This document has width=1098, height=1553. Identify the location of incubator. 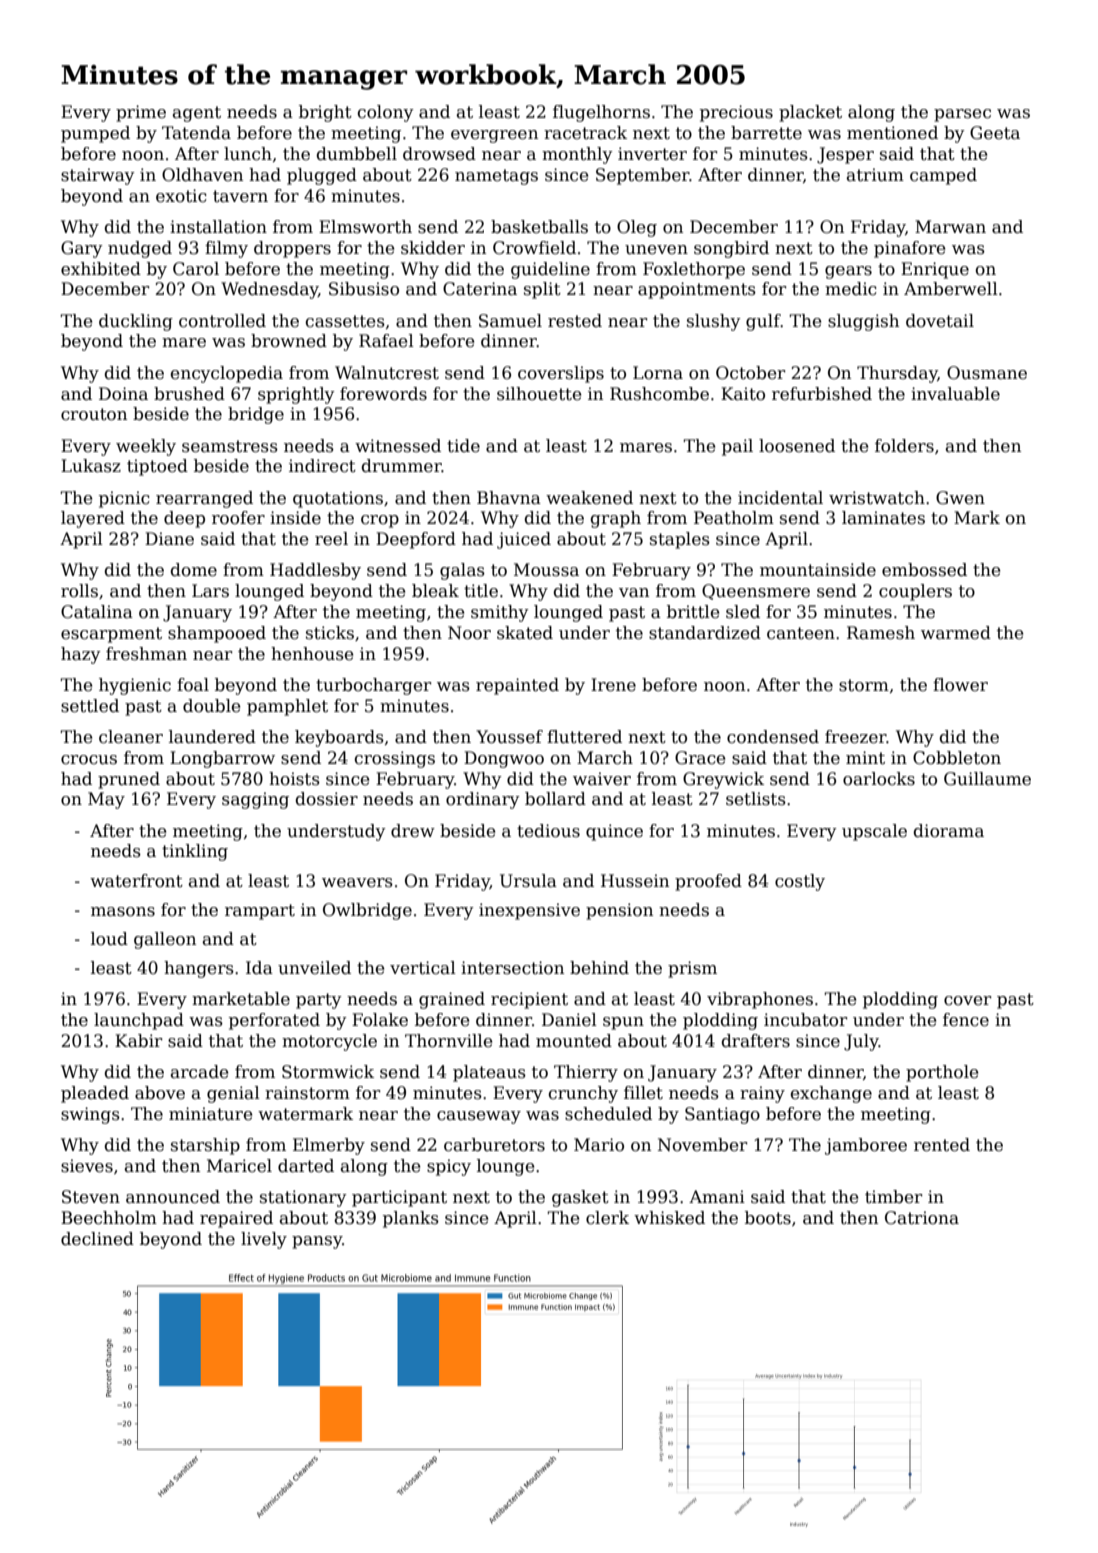
(806, 1020).
